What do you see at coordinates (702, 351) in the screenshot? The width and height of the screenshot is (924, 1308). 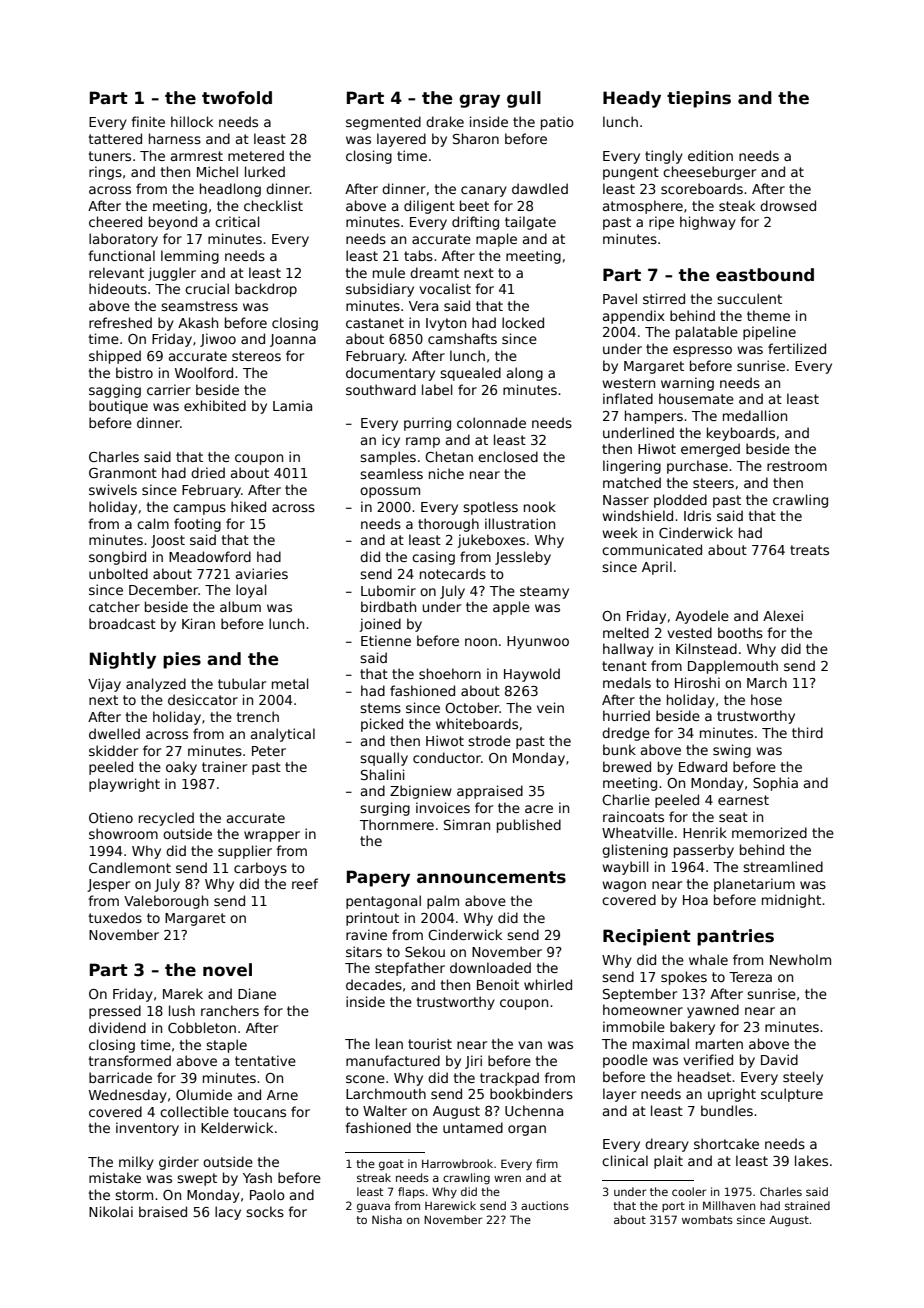 I see `espresso` at bounding box center [702, 351].
